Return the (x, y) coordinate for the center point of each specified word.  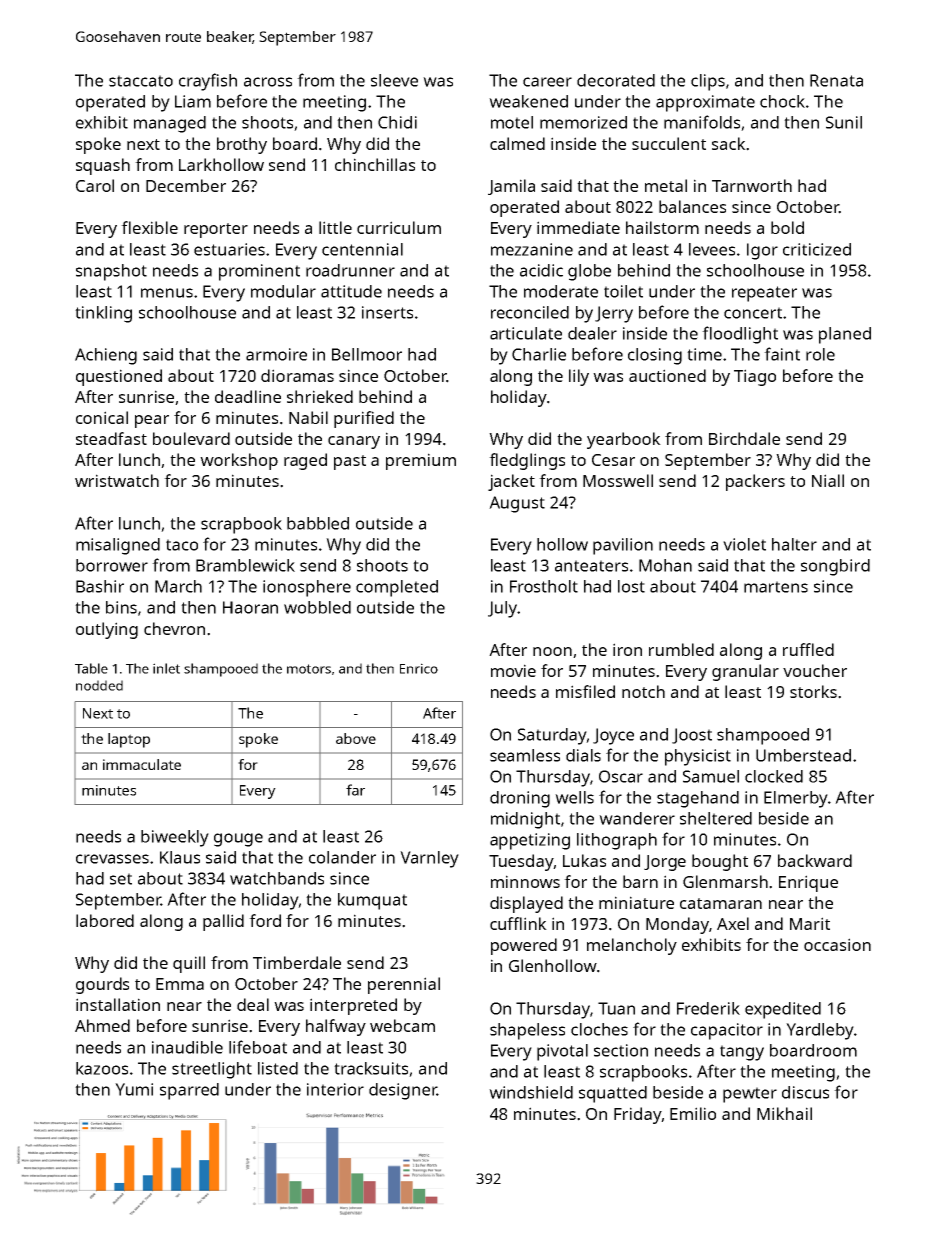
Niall (828, 480)
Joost (692, 736)
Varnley (429, 859)
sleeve (394, 80)
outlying (107, 630)
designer (403, 1091)
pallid (223, 922)
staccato (141, 81)
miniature (636, 902)
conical (102, 417)
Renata (836, 80)
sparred (189, 1091)
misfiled (585, 691)
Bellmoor (367, 354)
